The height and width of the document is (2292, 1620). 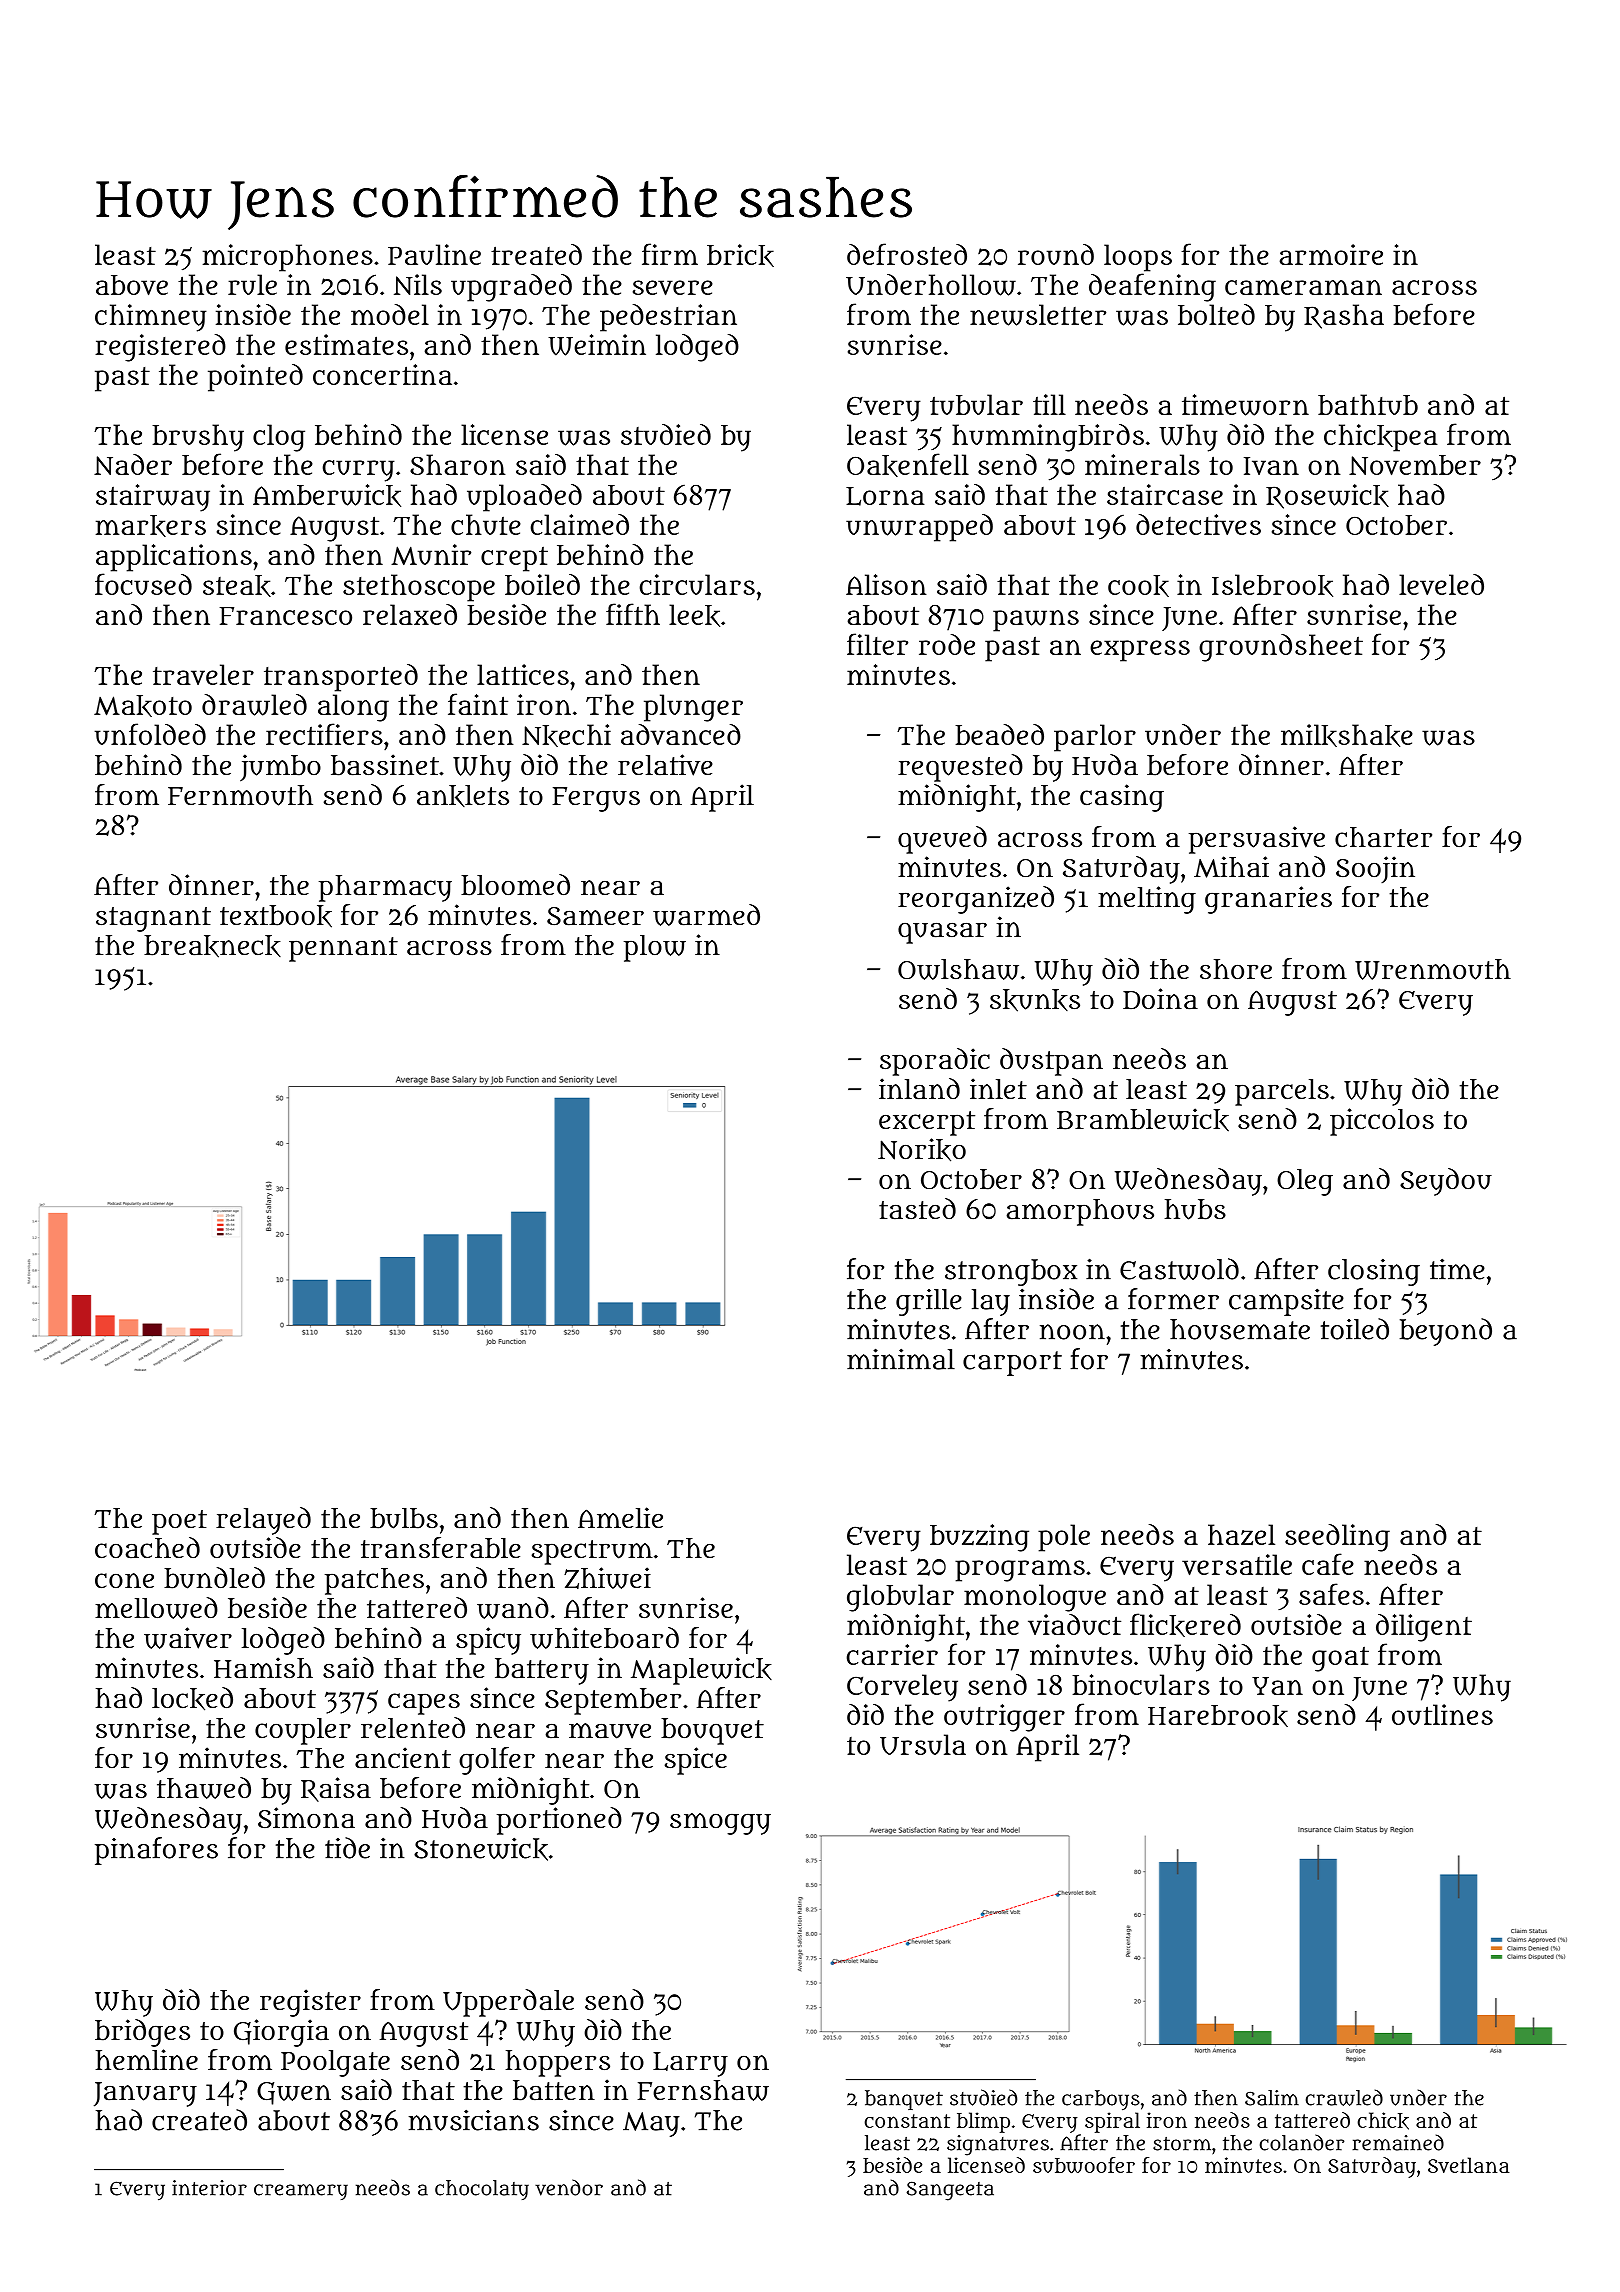 I want to click on Giorgia, so click(x=281, y=2033).
